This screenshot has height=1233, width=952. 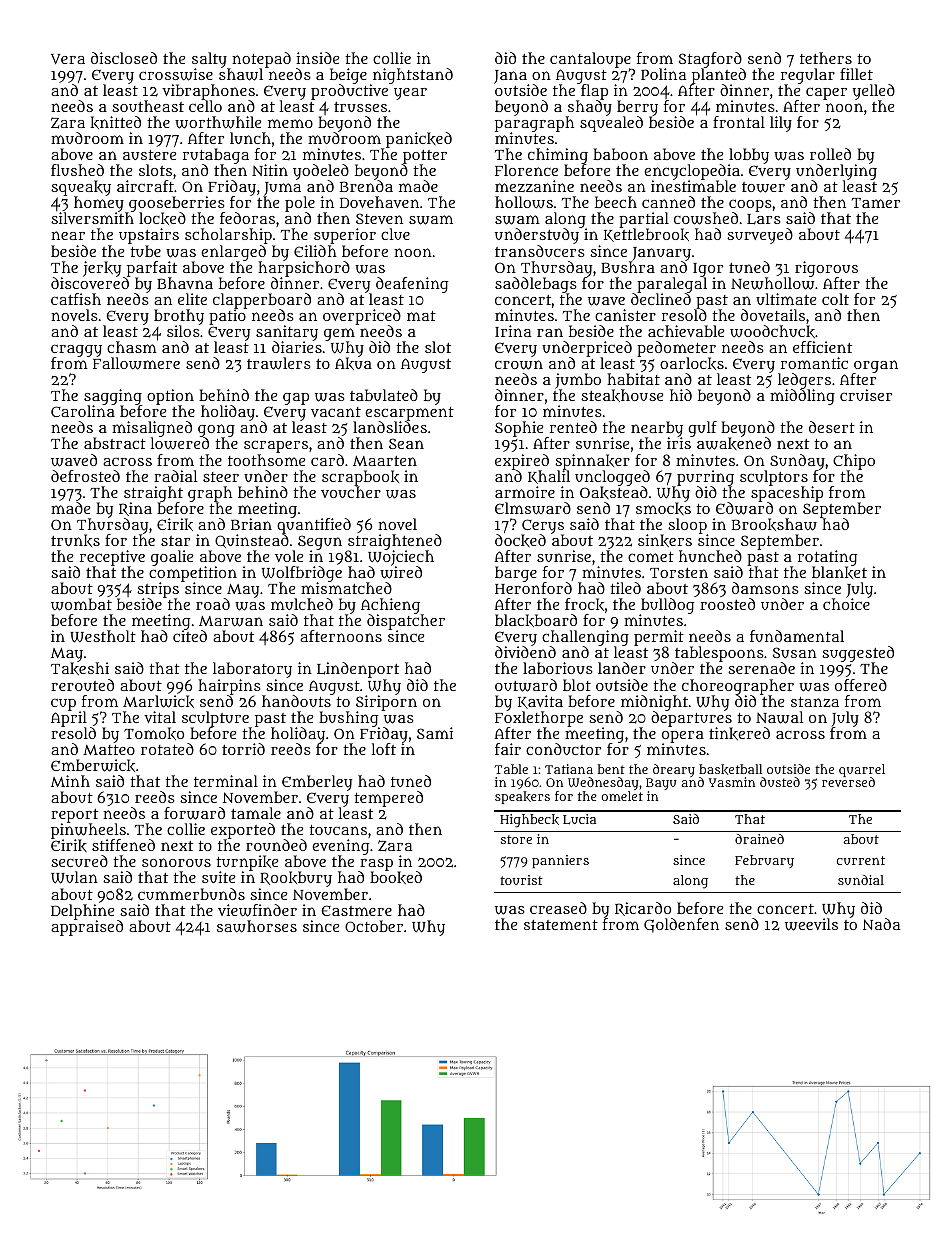 What do you see at coordinates (406, 623) in the screenshot?
I see `dispatcher` at bounding box center [406, 623].
